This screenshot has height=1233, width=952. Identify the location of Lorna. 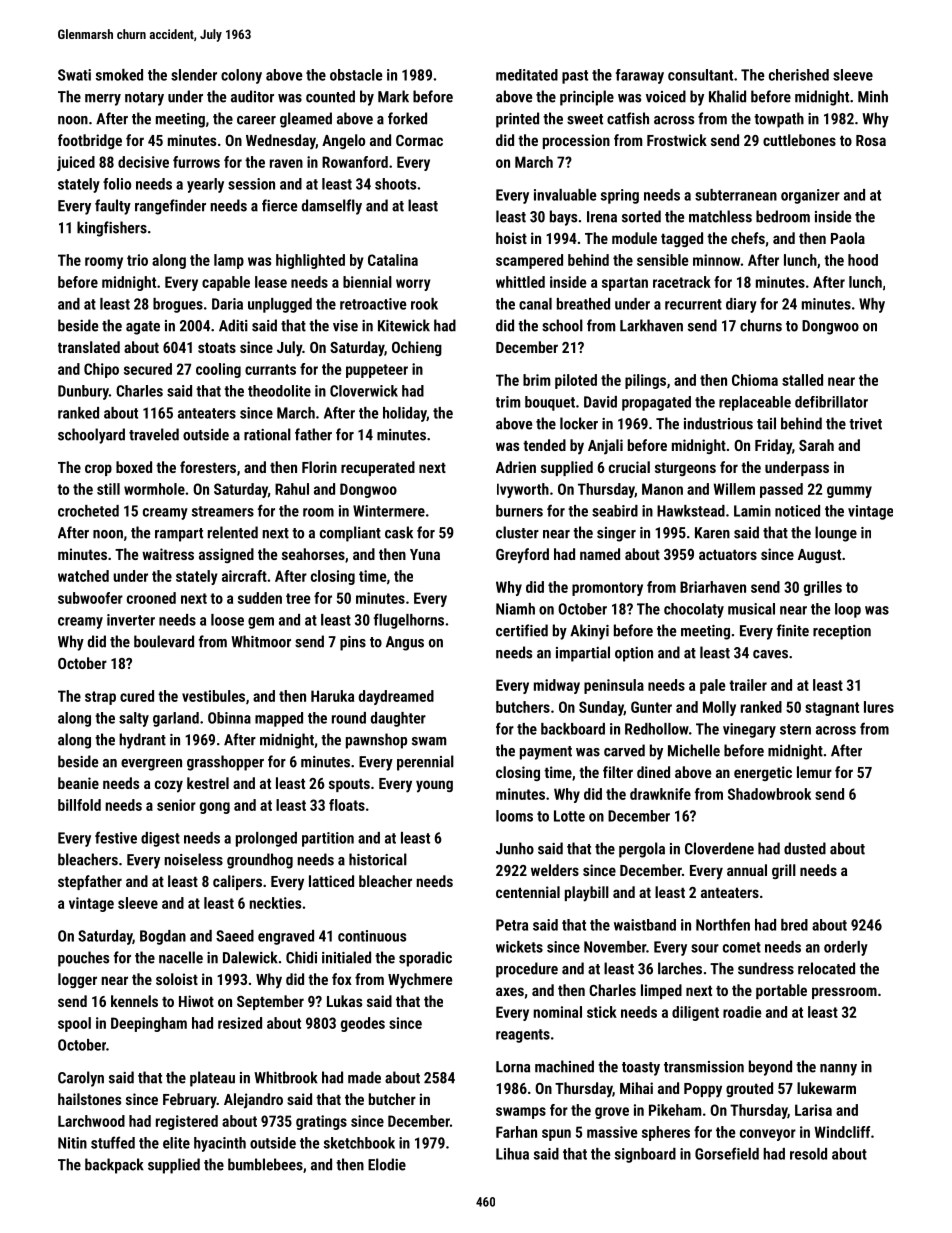
(513, 1067).
